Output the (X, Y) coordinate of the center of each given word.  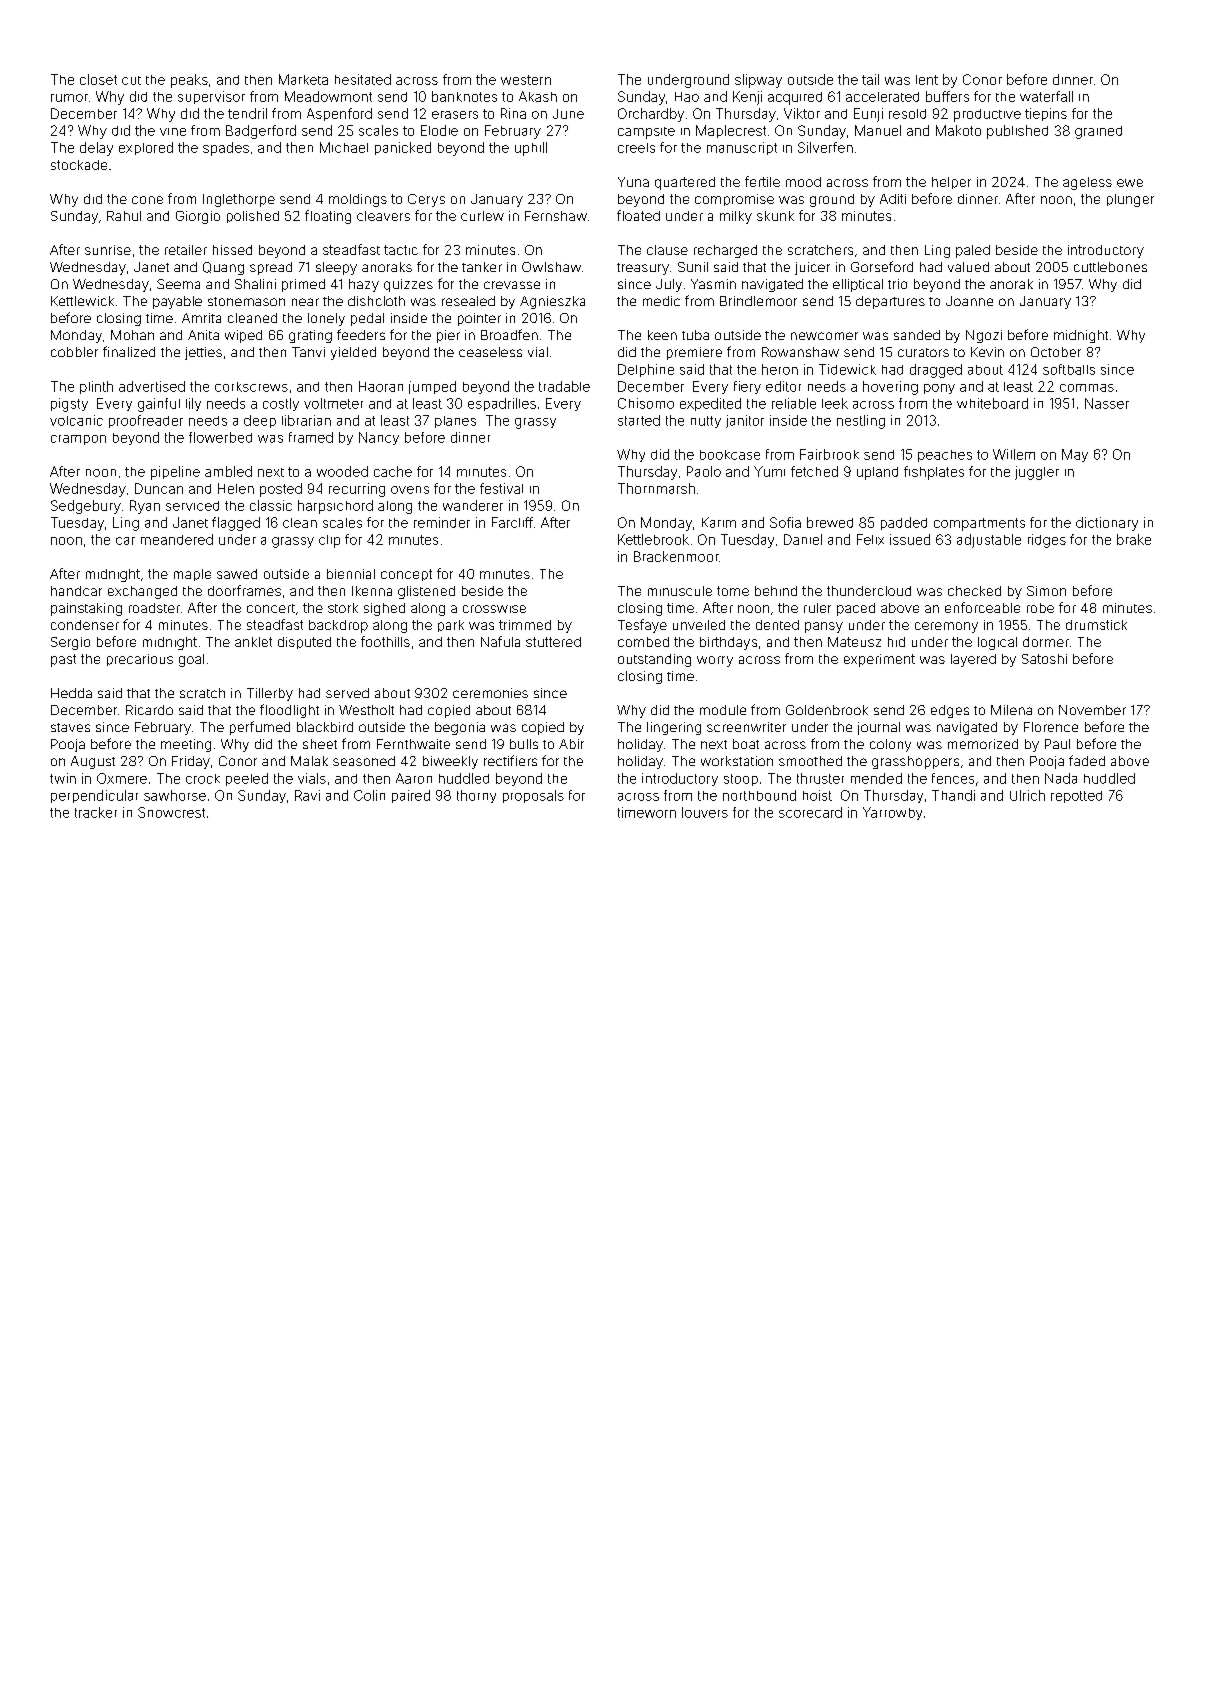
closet (98, 79)
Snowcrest (171, 812)
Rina (513, 113)
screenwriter (746, 727)
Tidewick (847, 369)
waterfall (1046, 96)
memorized (983, 744)
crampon (78, 440)
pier (448, 336)
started (639, 420)
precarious (140, 660)
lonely (326, 319)
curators (923, 352)
